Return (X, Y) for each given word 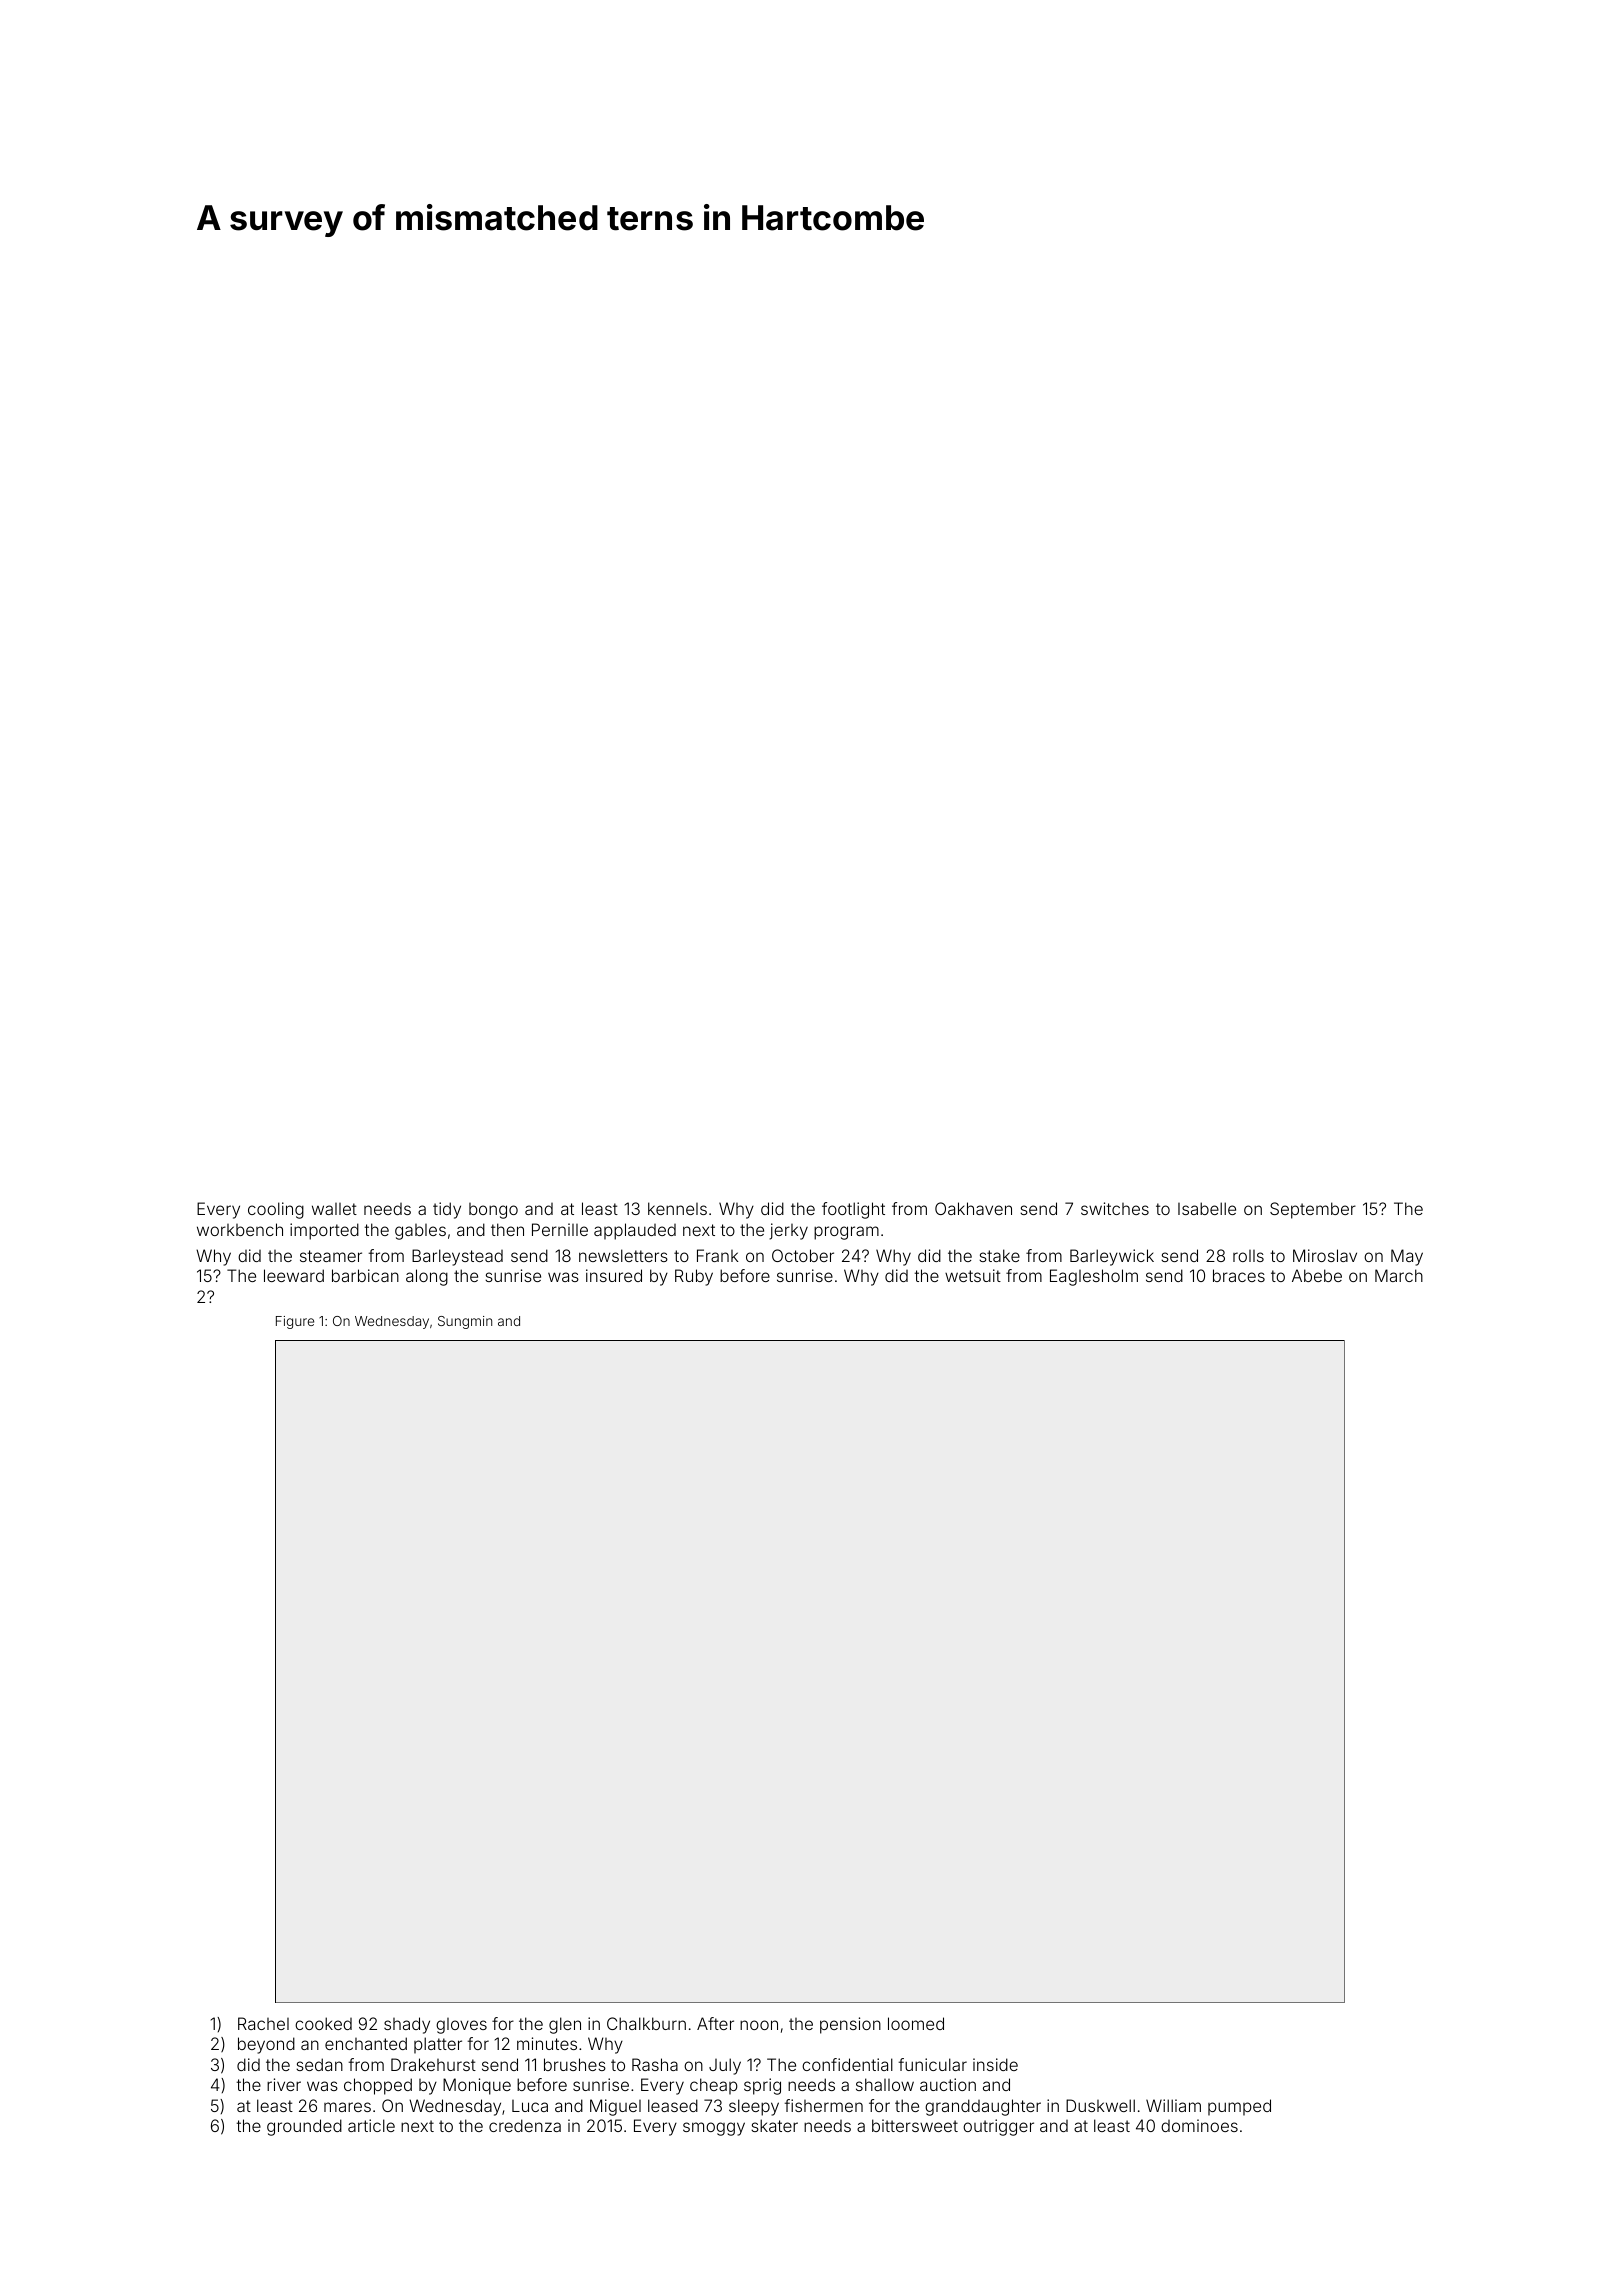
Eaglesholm (1094, 1277)
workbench (240, 1229)
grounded (304, 2127)
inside (995, 2064)
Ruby (694, 1277)
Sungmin (465, 1322)
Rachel (263, 2023)
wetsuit (973, 1275)
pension (850, 2025)
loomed (916, 2023)
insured (614, 1275)
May (1407, 1257)
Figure (295, 1322)
